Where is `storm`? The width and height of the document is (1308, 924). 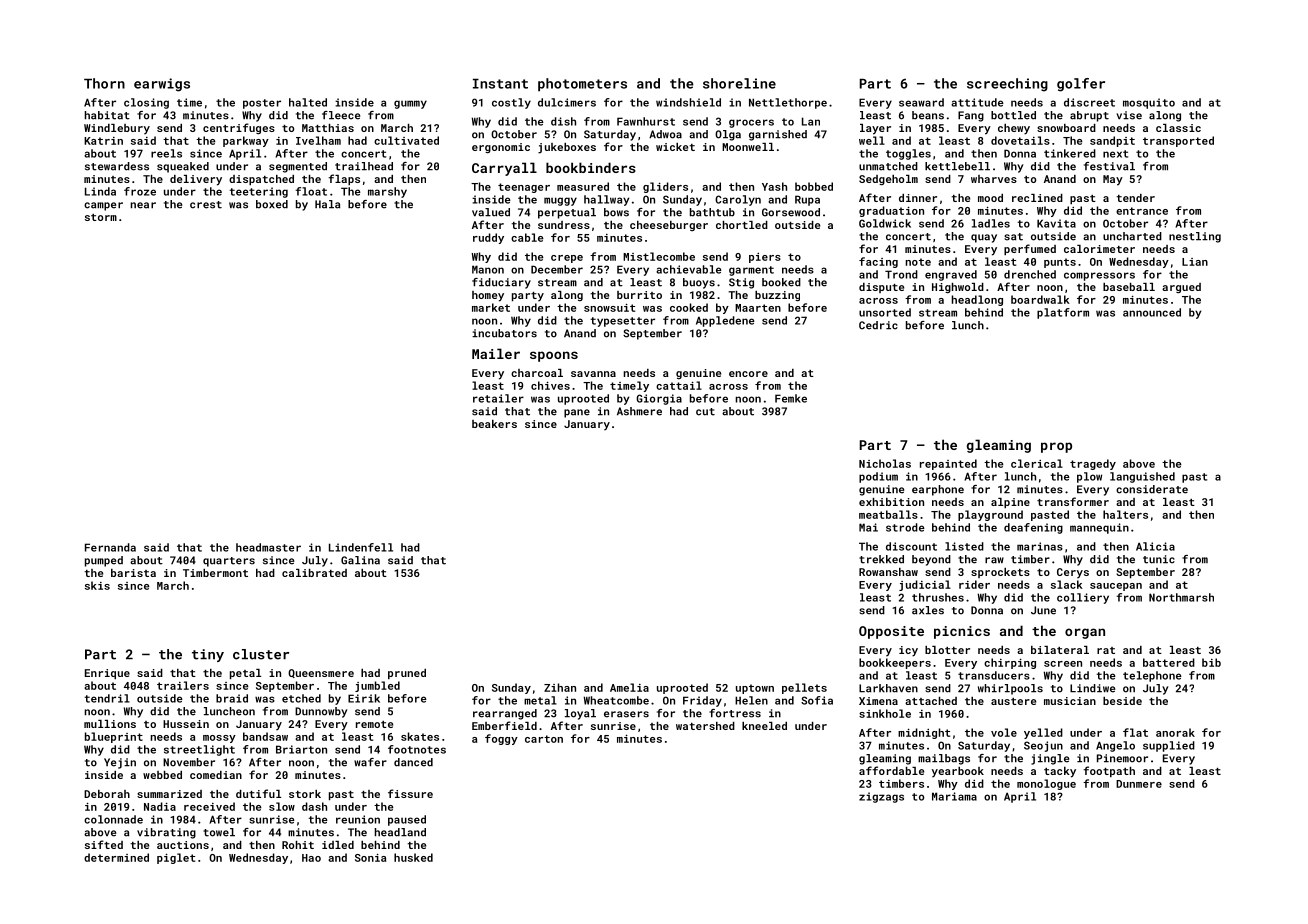
storm is located at coordinates (101, 217).
